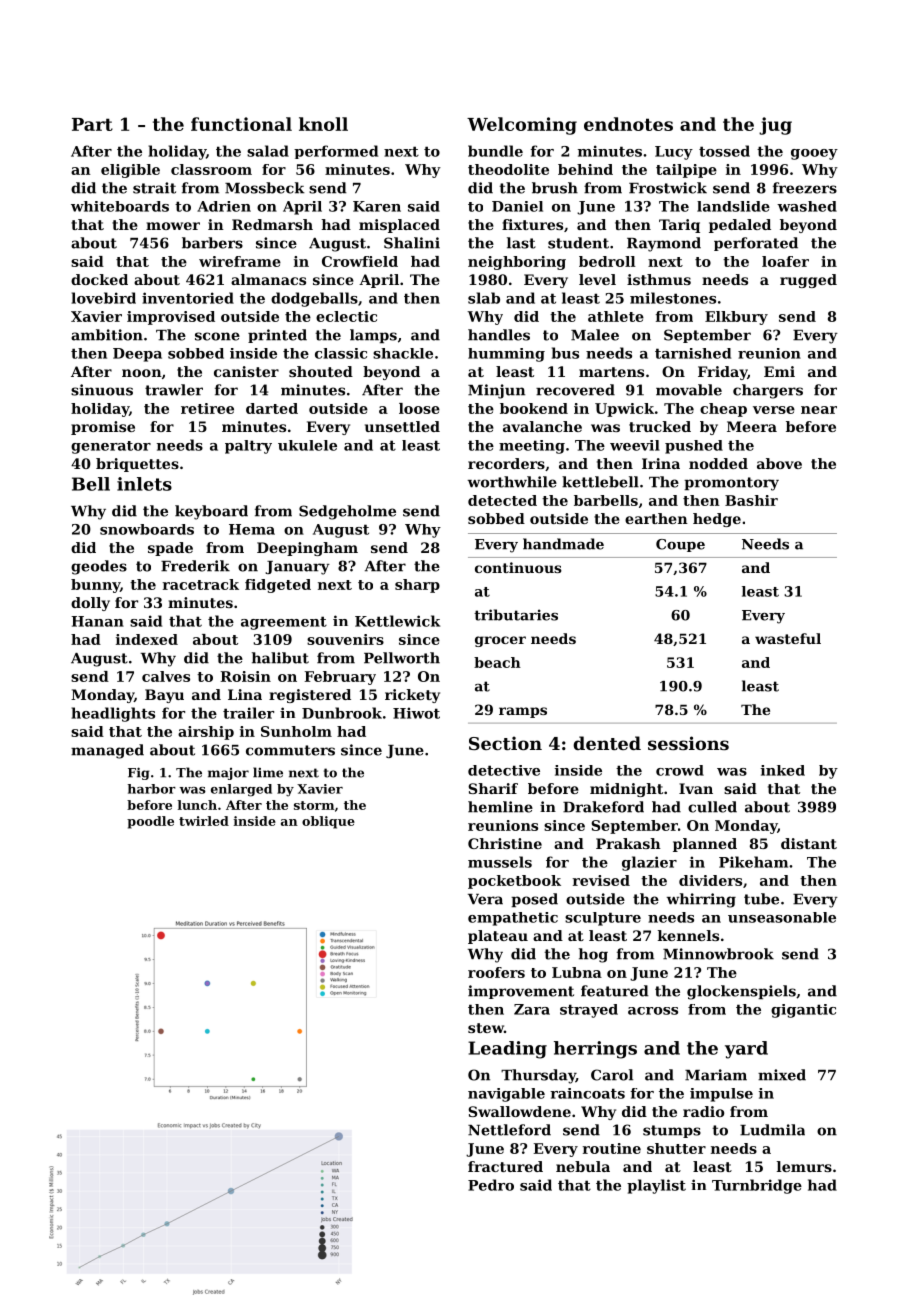 This page has height=1316, width=908. I want to click on sinuous, so click(102, 390).
